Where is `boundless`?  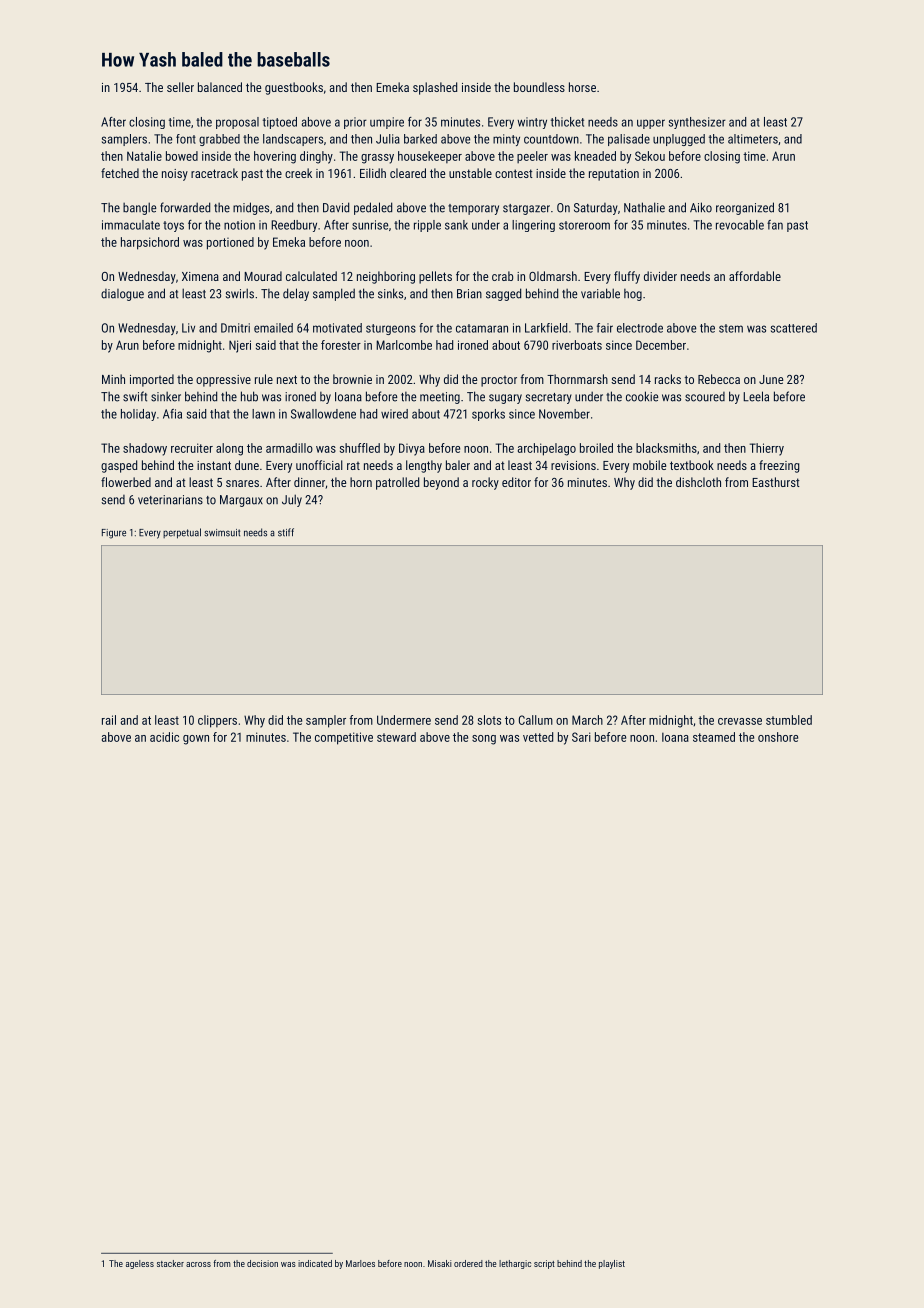
boundless is located at coordinates (539, 87).
